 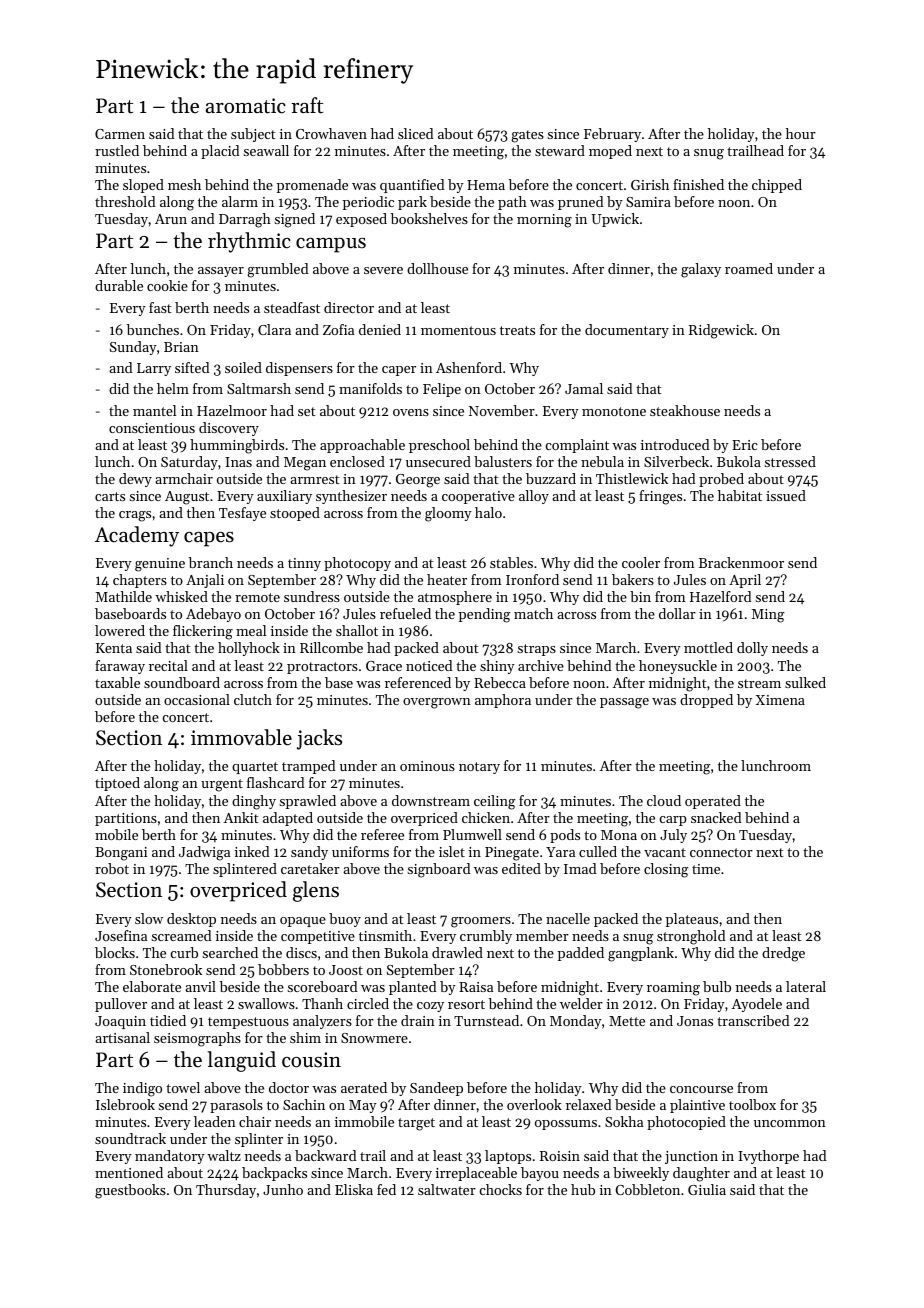 I want to click on circled, so click(x=368, y=1003).
